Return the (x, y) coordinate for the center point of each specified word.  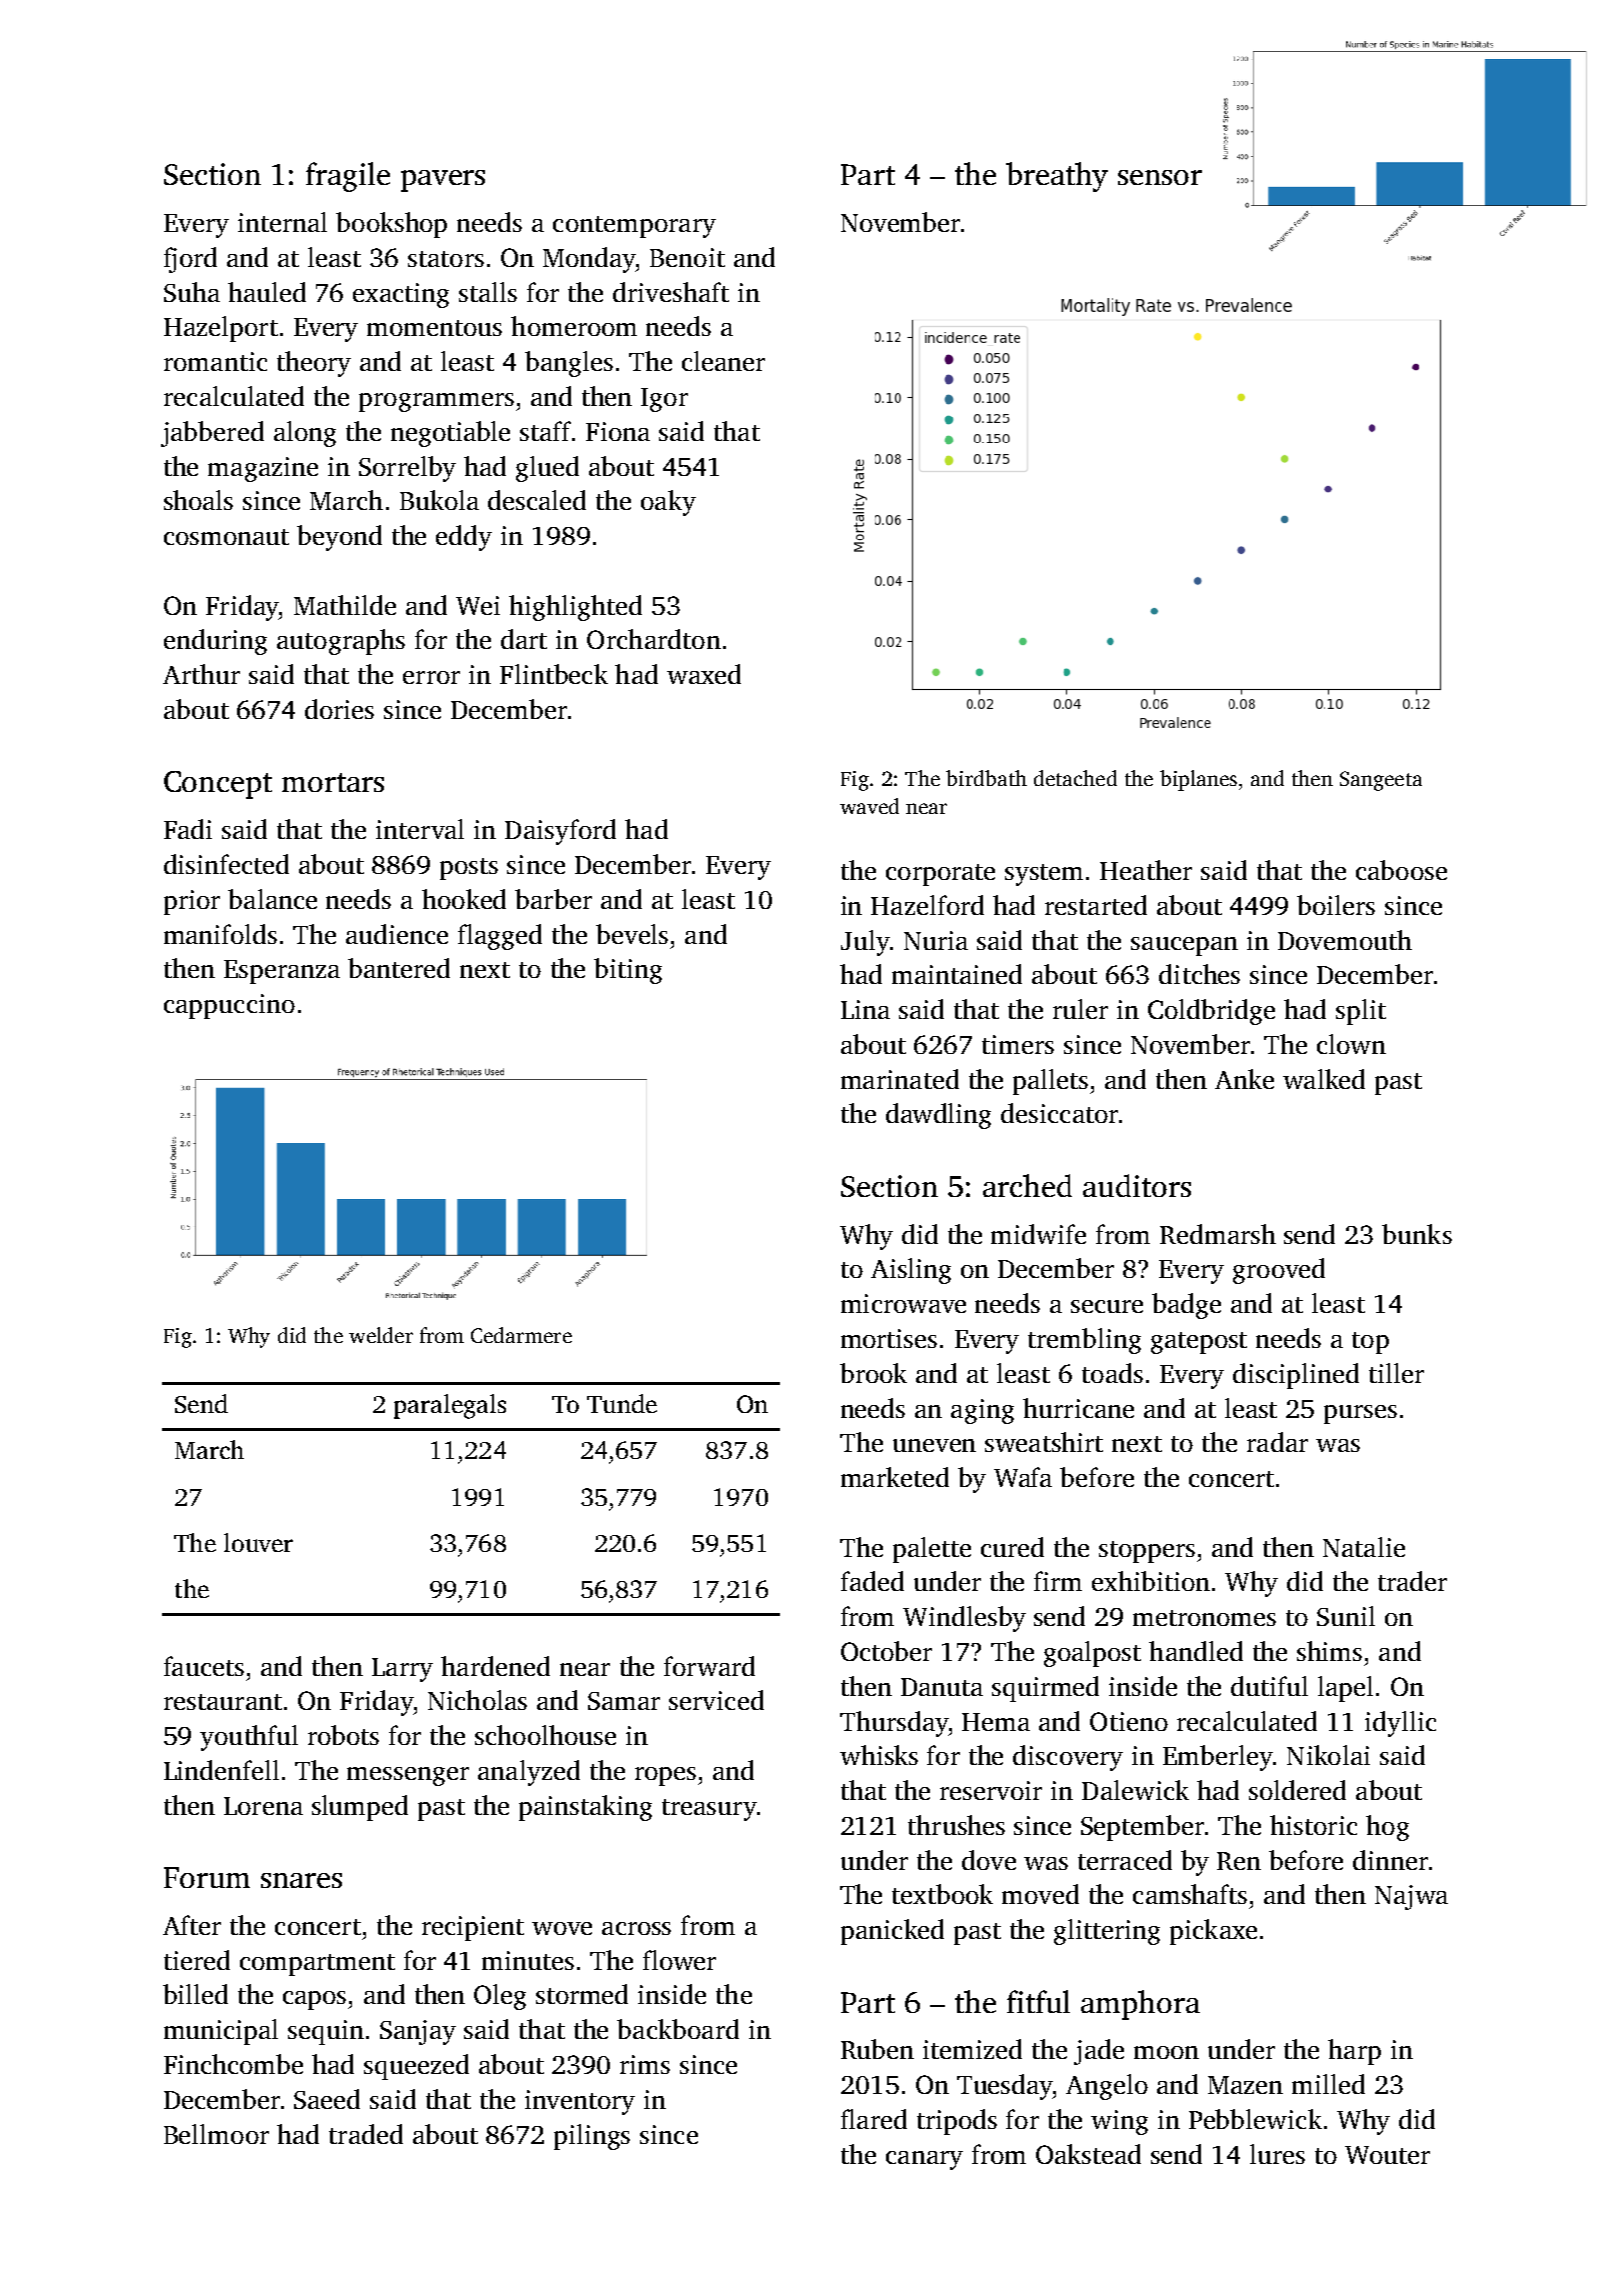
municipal (221, 2032)
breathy (1057, 177)
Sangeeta (1381, 781)
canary (924, 2160)
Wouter (1387, 2155)
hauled (267, 292)
